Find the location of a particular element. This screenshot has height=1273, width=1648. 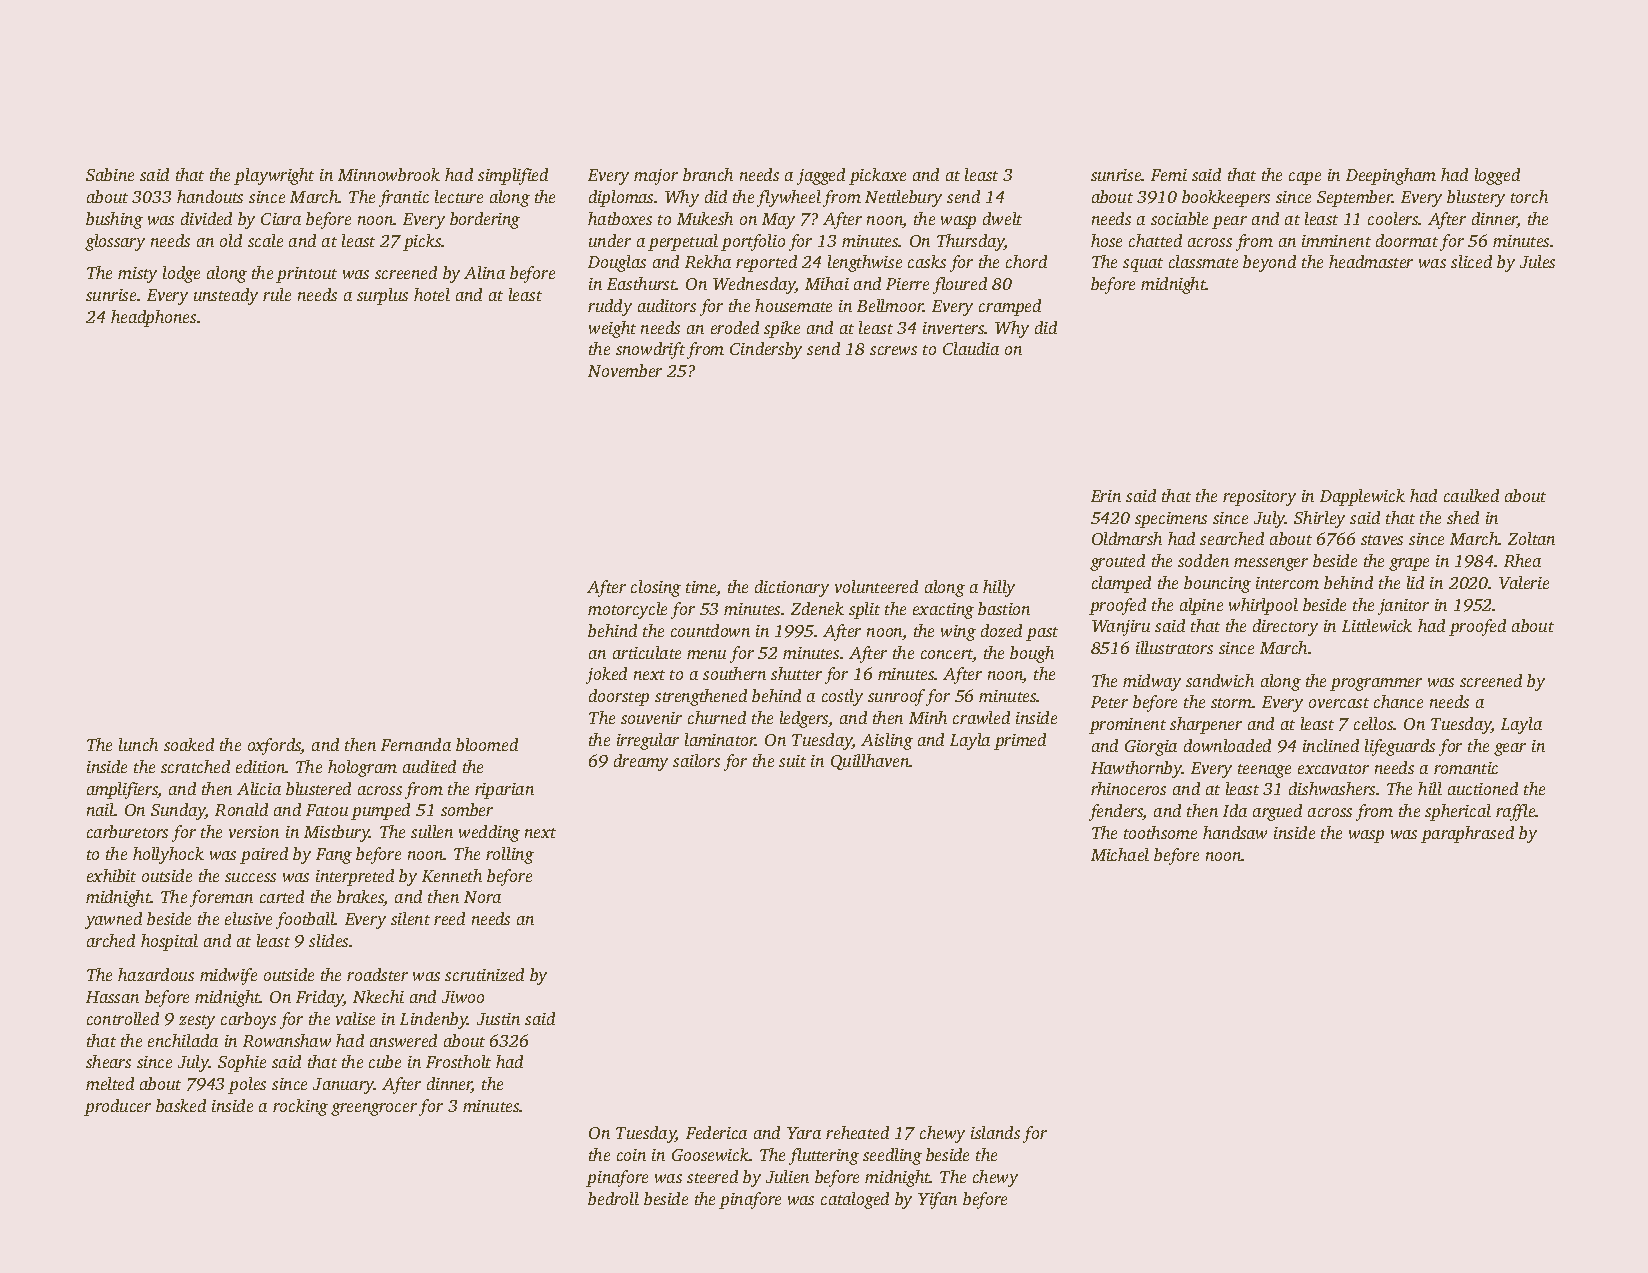

playwright is located at coordinates (274, 176).
